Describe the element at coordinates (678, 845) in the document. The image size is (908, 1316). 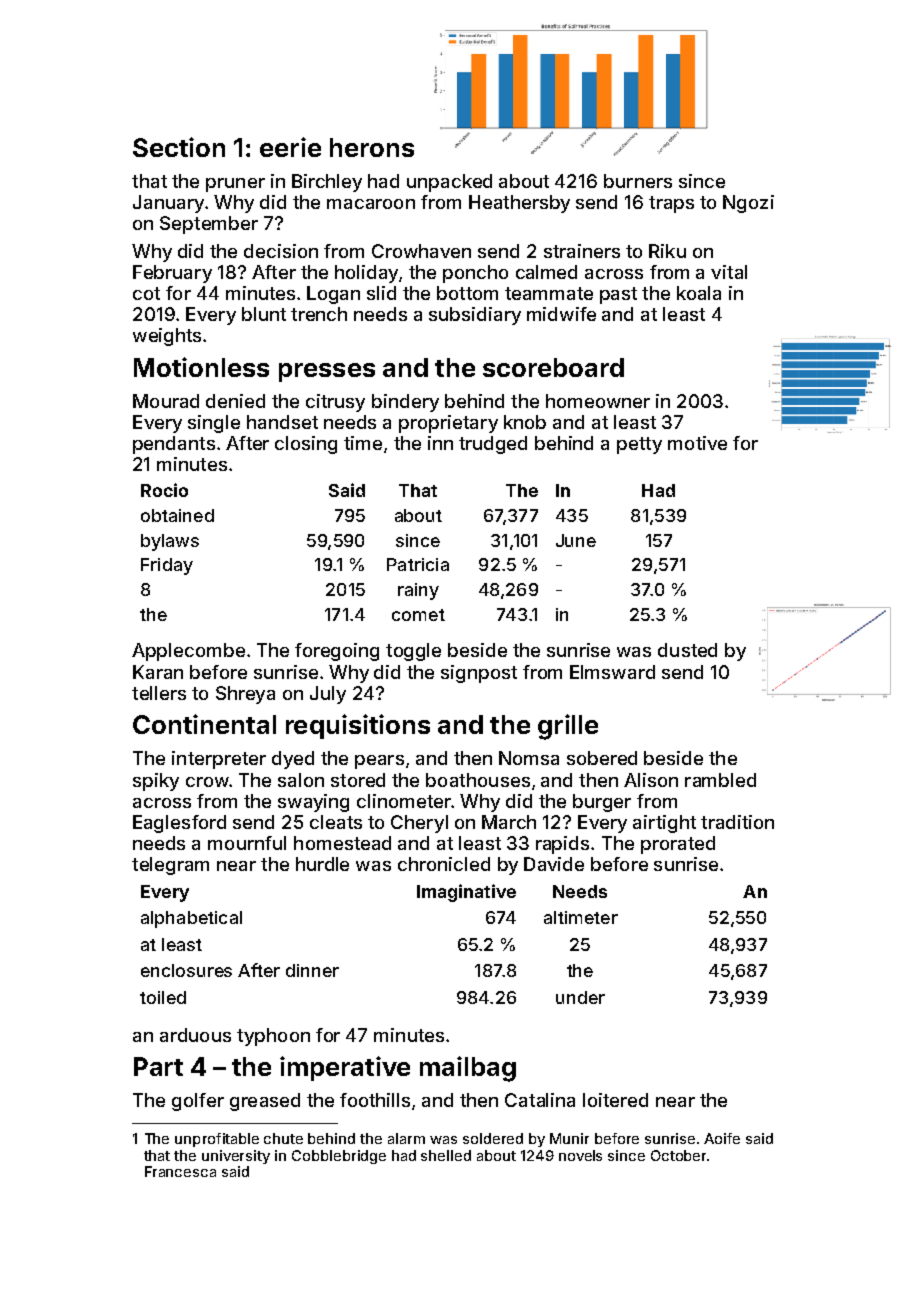
I see `prorated` at that location.
